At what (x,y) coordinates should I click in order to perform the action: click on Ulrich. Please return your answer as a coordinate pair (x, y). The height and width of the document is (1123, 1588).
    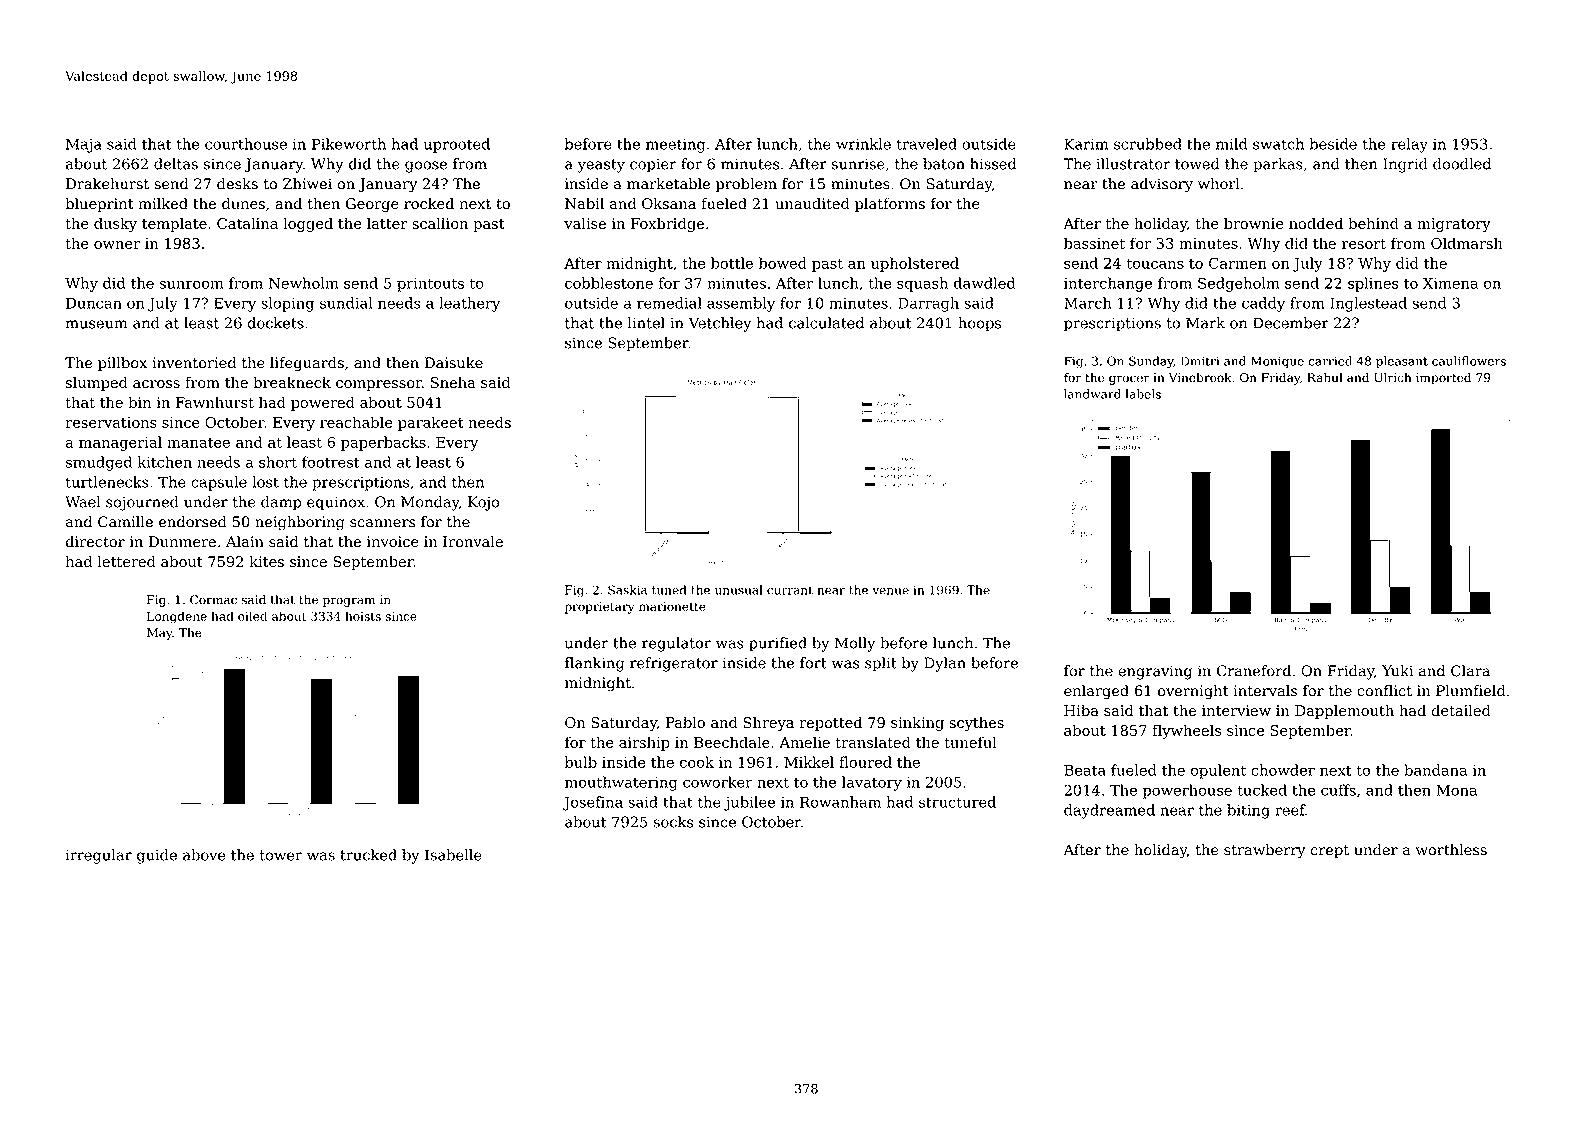
    Looking at the image, I should click on (1392, 377).
